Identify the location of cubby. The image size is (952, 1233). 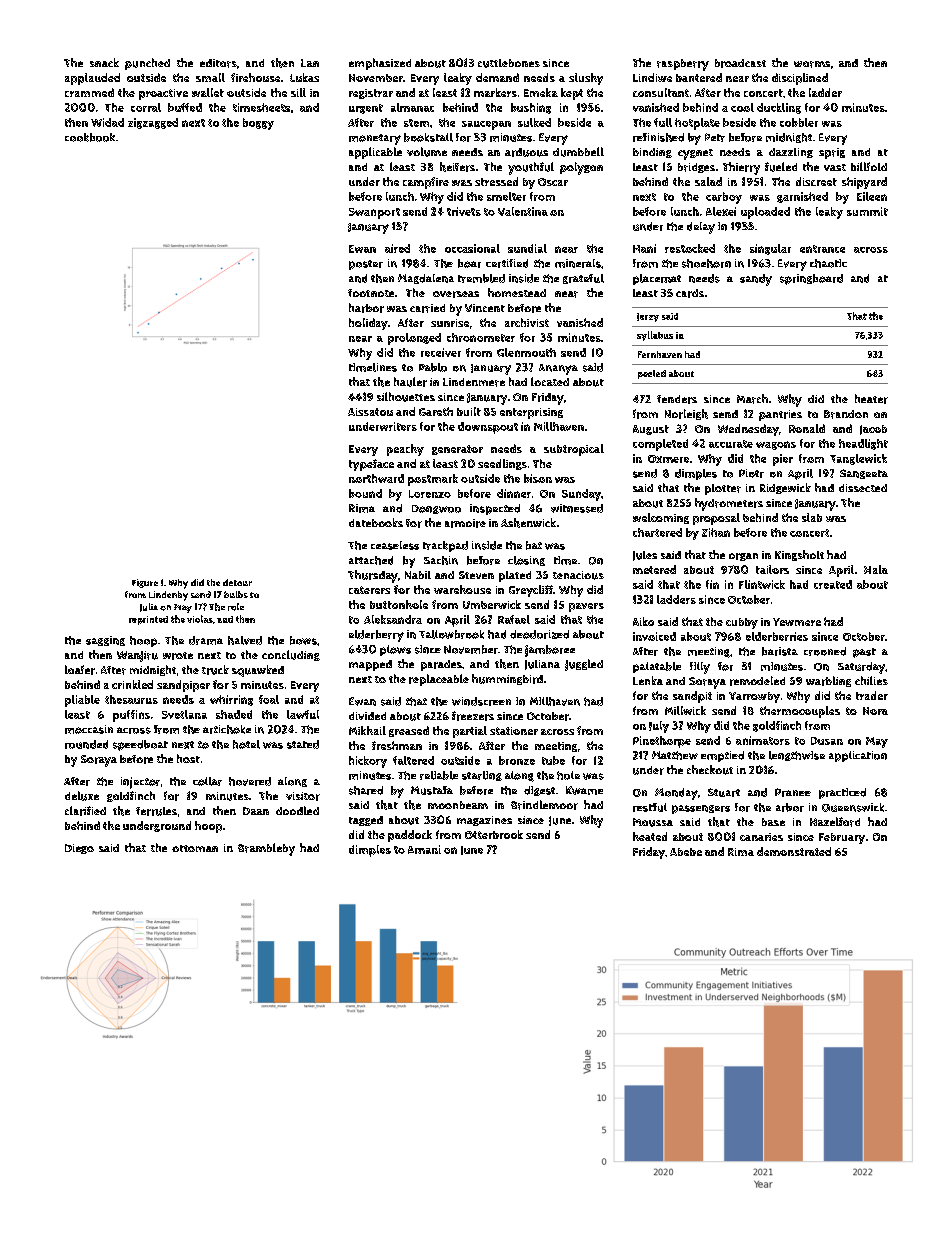
(742, 623).
